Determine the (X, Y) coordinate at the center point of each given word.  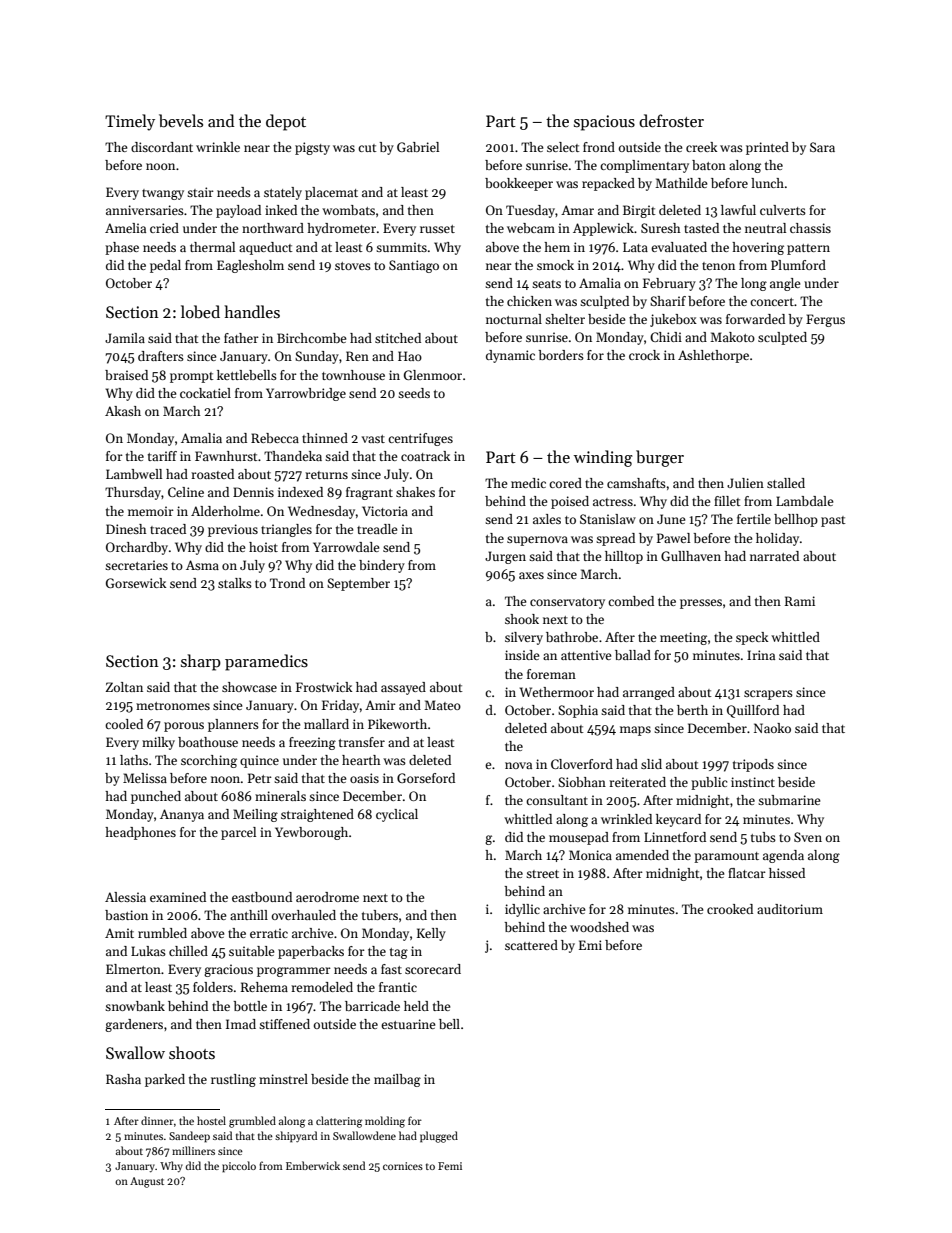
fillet (727, 501)
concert (772, 302)
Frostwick (324, 687)
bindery (382, 566)
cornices (403, 1166)
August (147, 1182)
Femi (450, 1166)
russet (437, 229)
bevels (181, 120)
